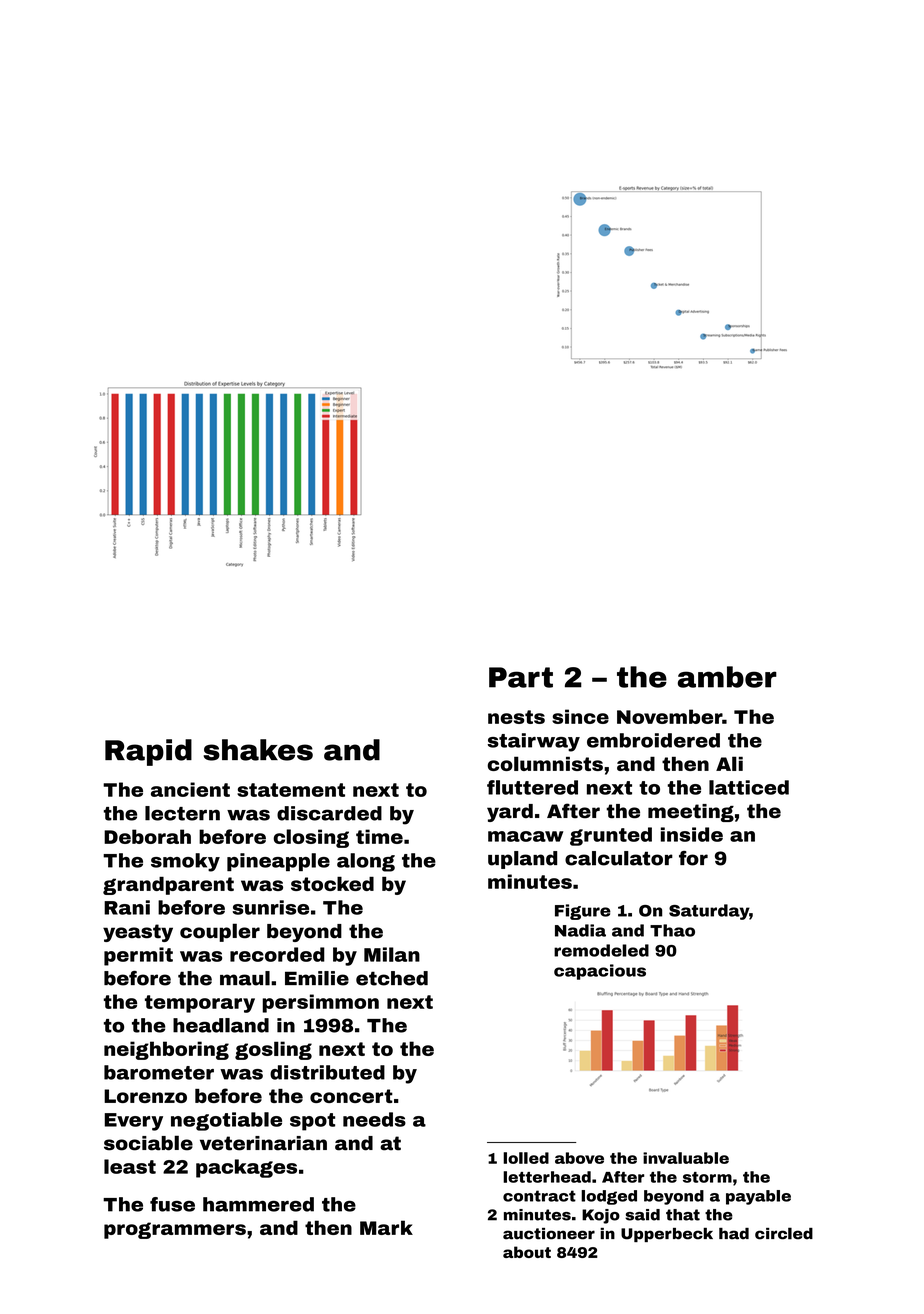 This screenshot has width=924, height=1314. What do you see at coordinates (583, 912) in the screenshot?
I see `Figure` at bounding box center [583, 912].
